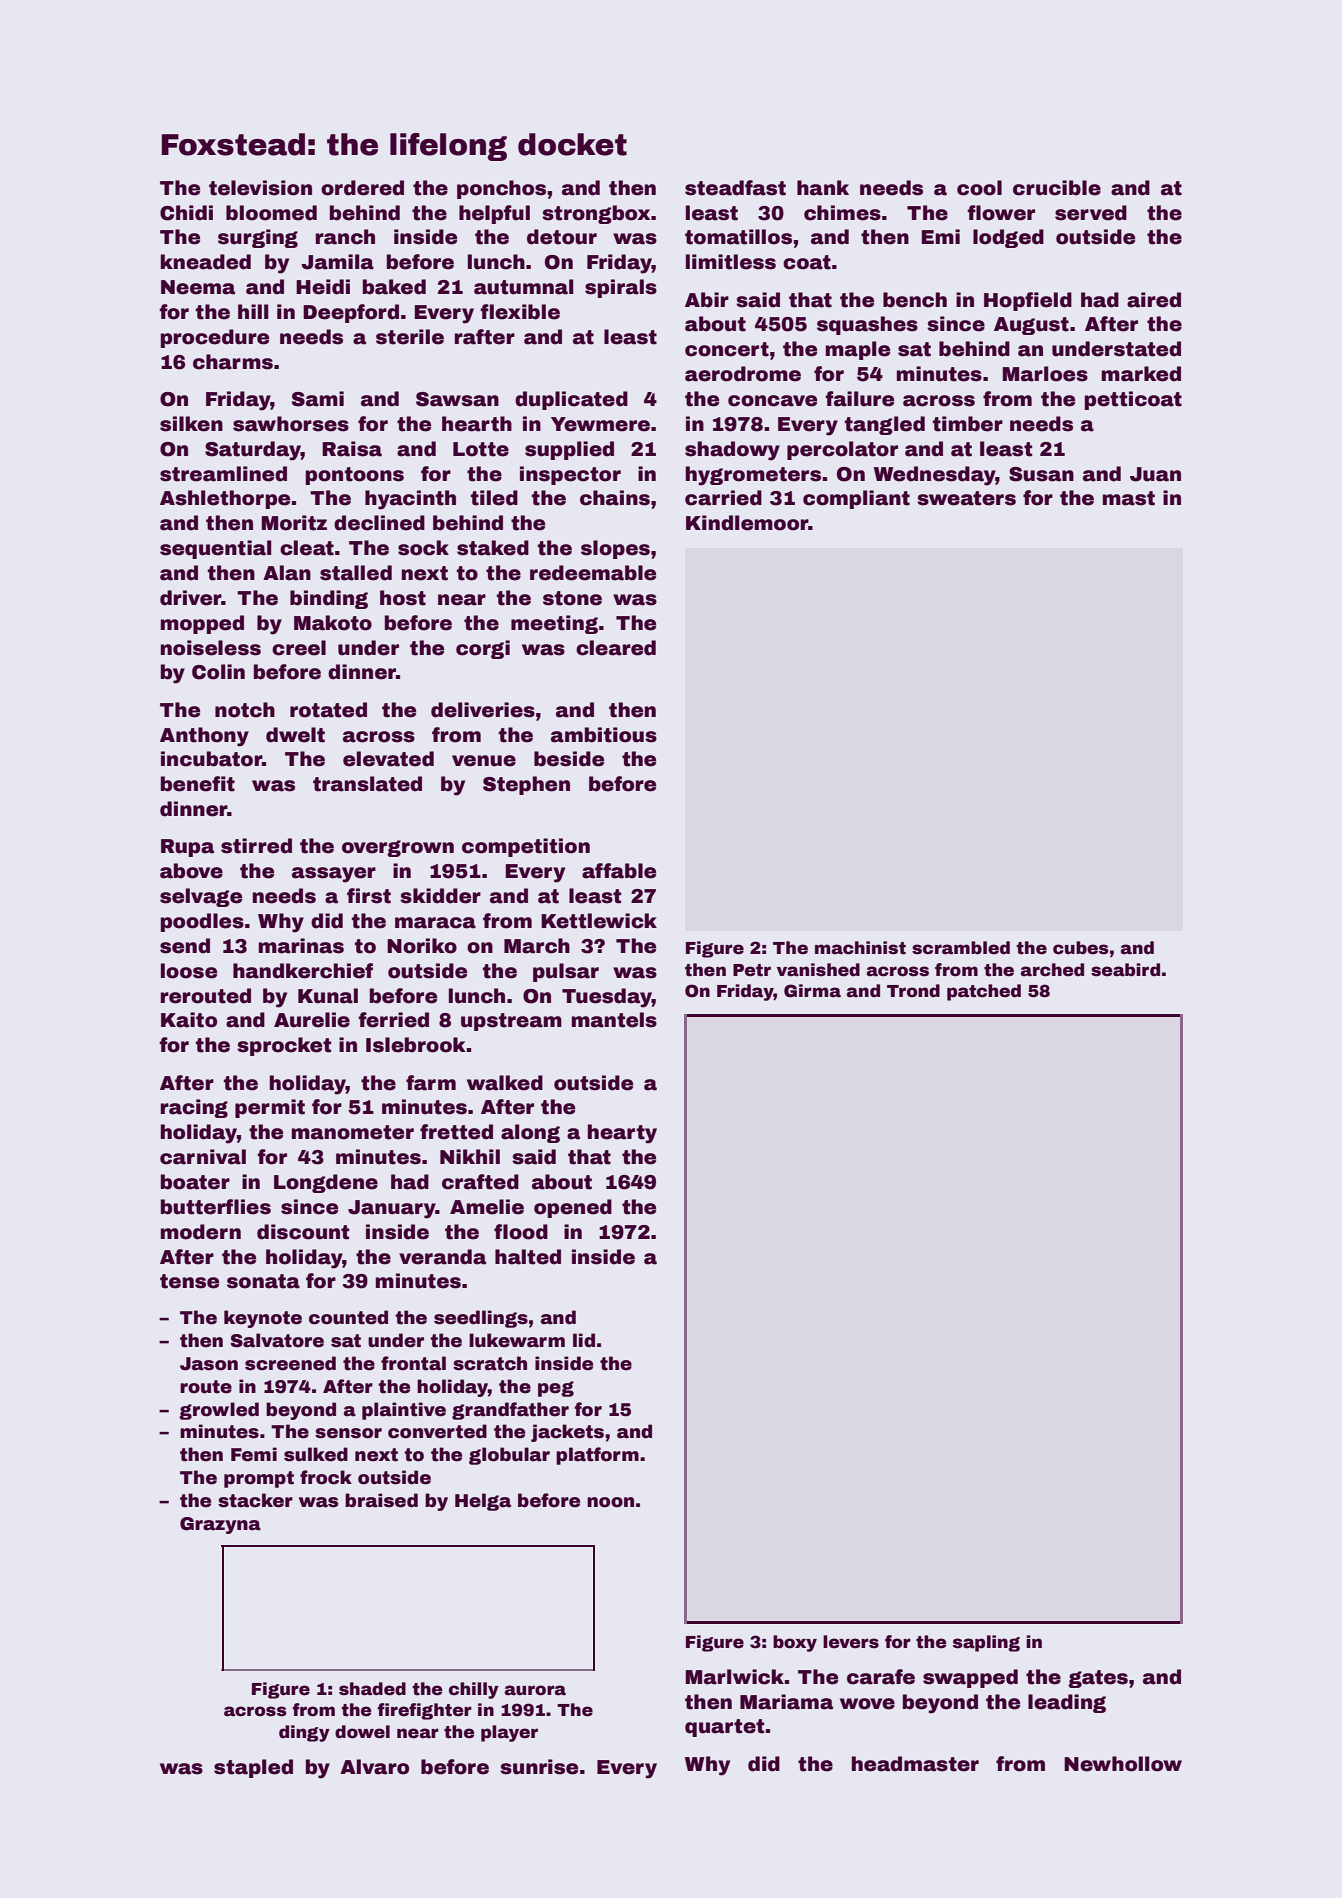 The image size is (1342, 1898). I want to click on Juan, so click(1155, 474).
